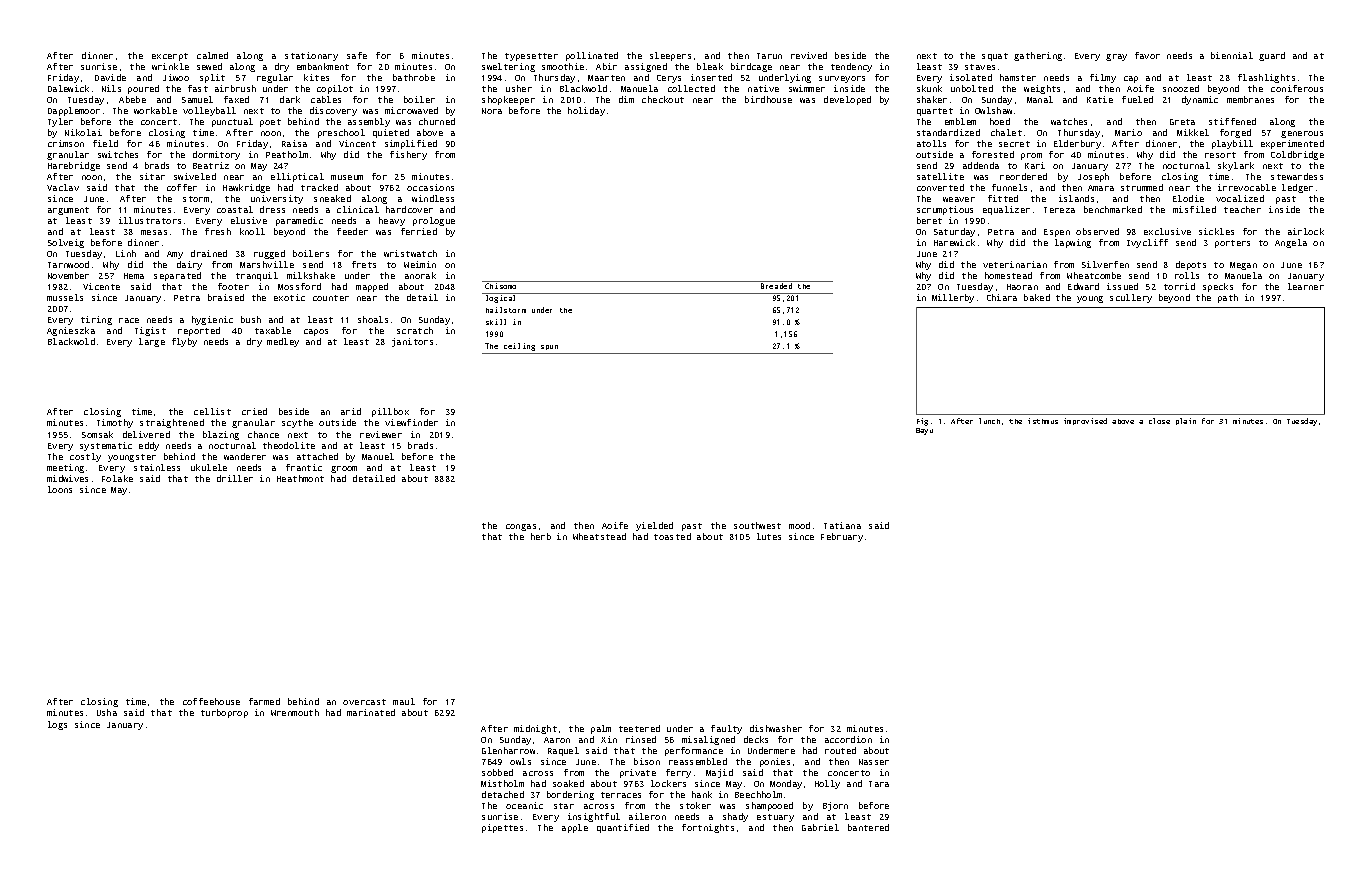 This page has width=1372, height=887. Describe the element at coordinates (799, 525) in the page. I see `mood` at that location.
